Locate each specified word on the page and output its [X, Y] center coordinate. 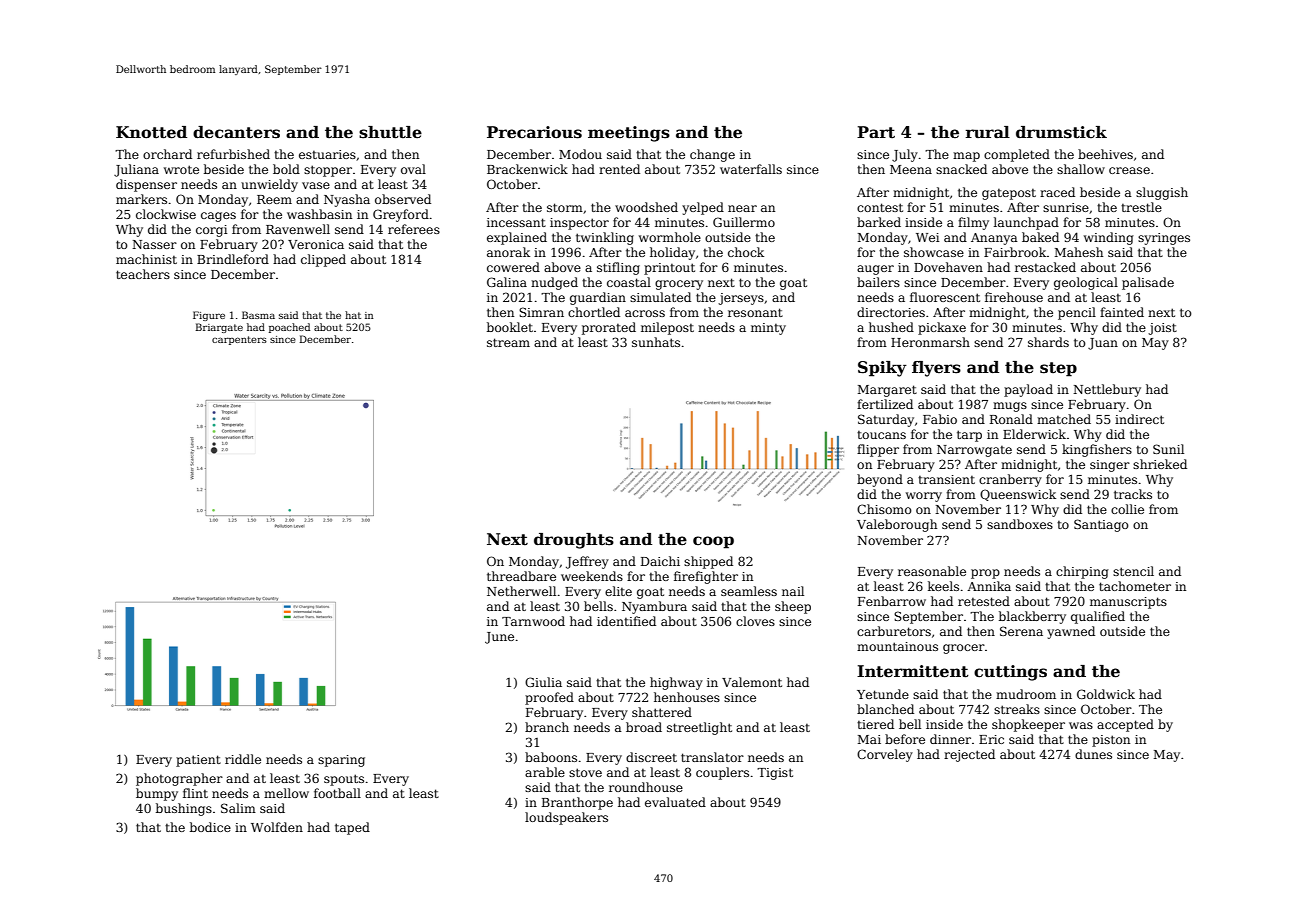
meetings [629, 134]
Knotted [151, 132]
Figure [209, 316]
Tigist [775, 774]
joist [1162, 329]
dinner [950, 739]
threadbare [521, 576]
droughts [574, 541]
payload [1028, 390]
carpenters [239, 340]
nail [793, 591]
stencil [1133, 571]
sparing [341, 761]
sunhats [656, 342]
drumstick [1061, 132]
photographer [179, 779]
